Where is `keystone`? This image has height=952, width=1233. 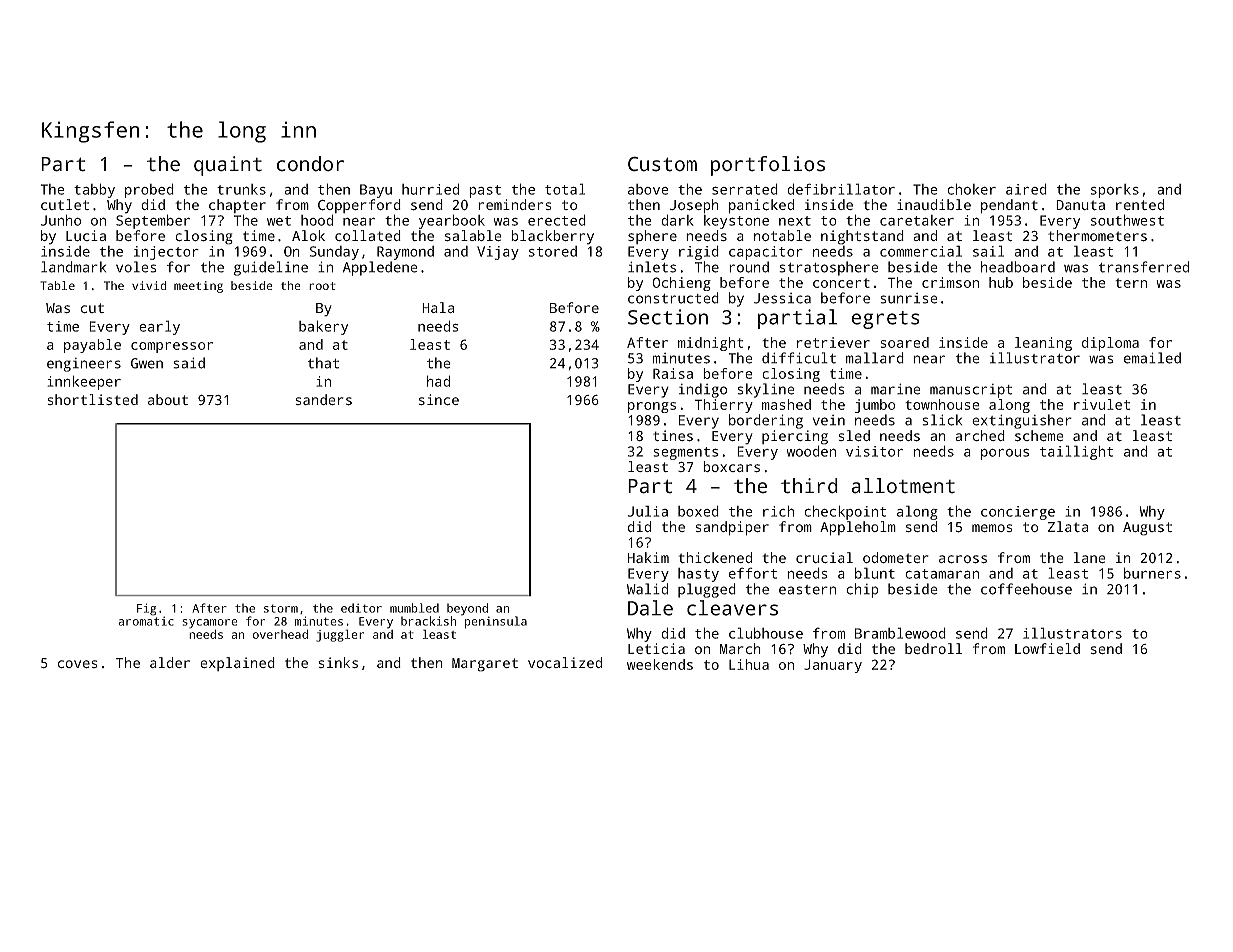
keystone is located at coordinates (736, 222).
